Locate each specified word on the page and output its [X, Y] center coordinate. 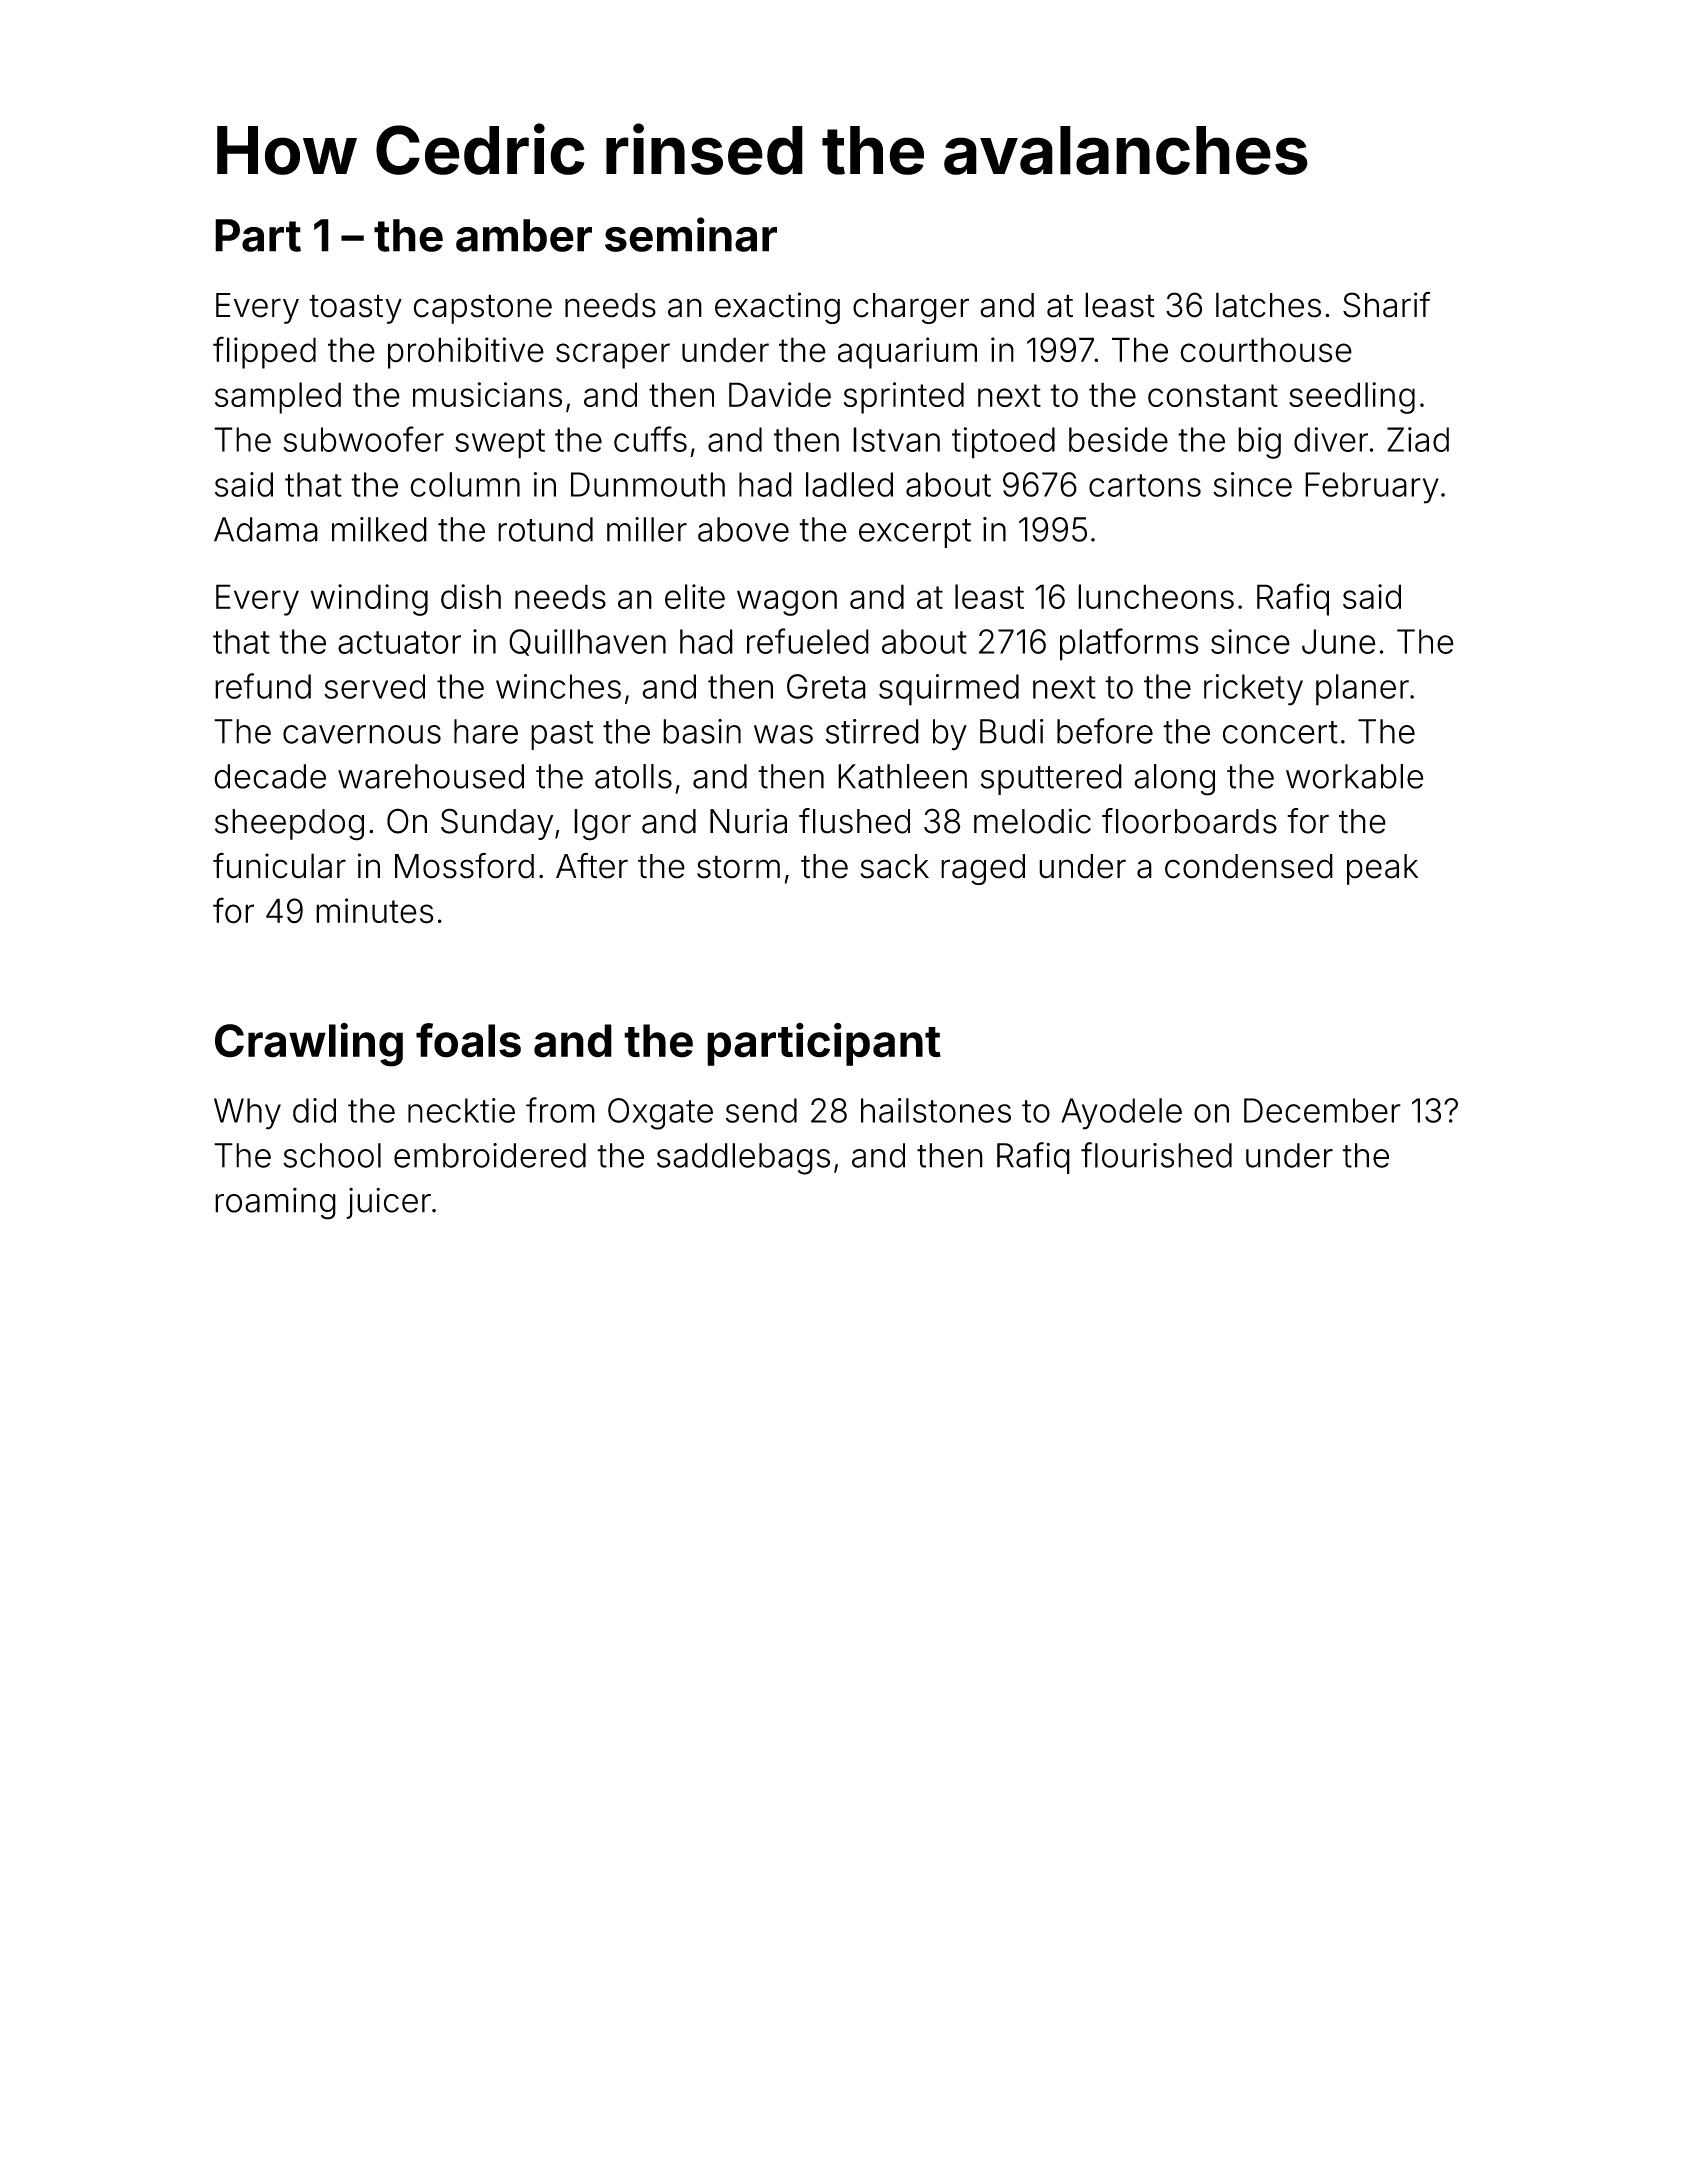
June [1339, 641]
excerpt [915, 533]
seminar [691, 234]
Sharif [1386, 305]
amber [524, 235]
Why [247, 1114]
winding [369, 600]
